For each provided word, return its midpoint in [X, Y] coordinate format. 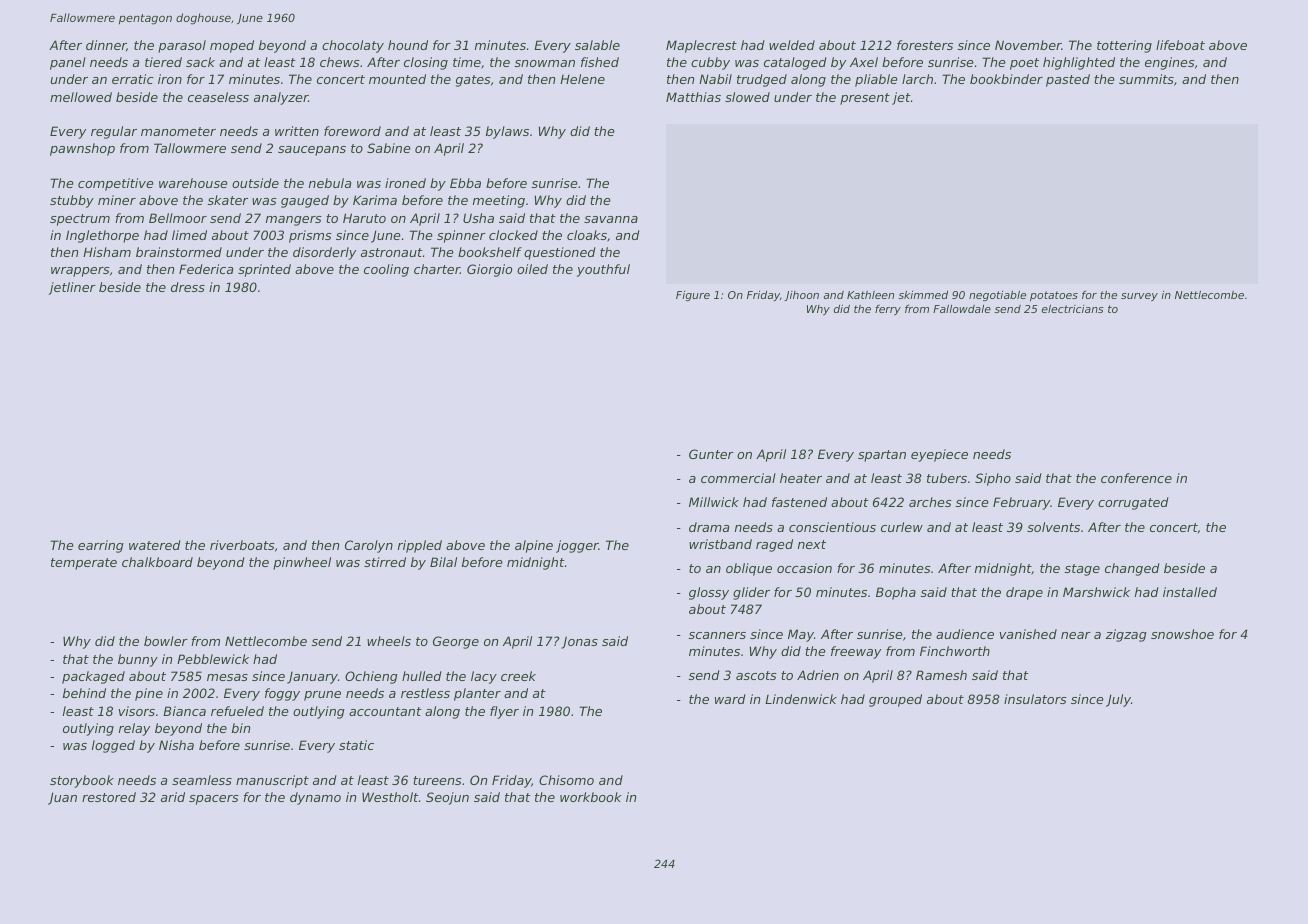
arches [930, 502]
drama [709, 527]
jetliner [72, 288]
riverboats [242, 545]
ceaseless [218, 97]
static [356, 745]
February [1021, 503]
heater [801, 478]
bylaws [507, 132]
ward [730, 699]
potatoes [1054, 296]
